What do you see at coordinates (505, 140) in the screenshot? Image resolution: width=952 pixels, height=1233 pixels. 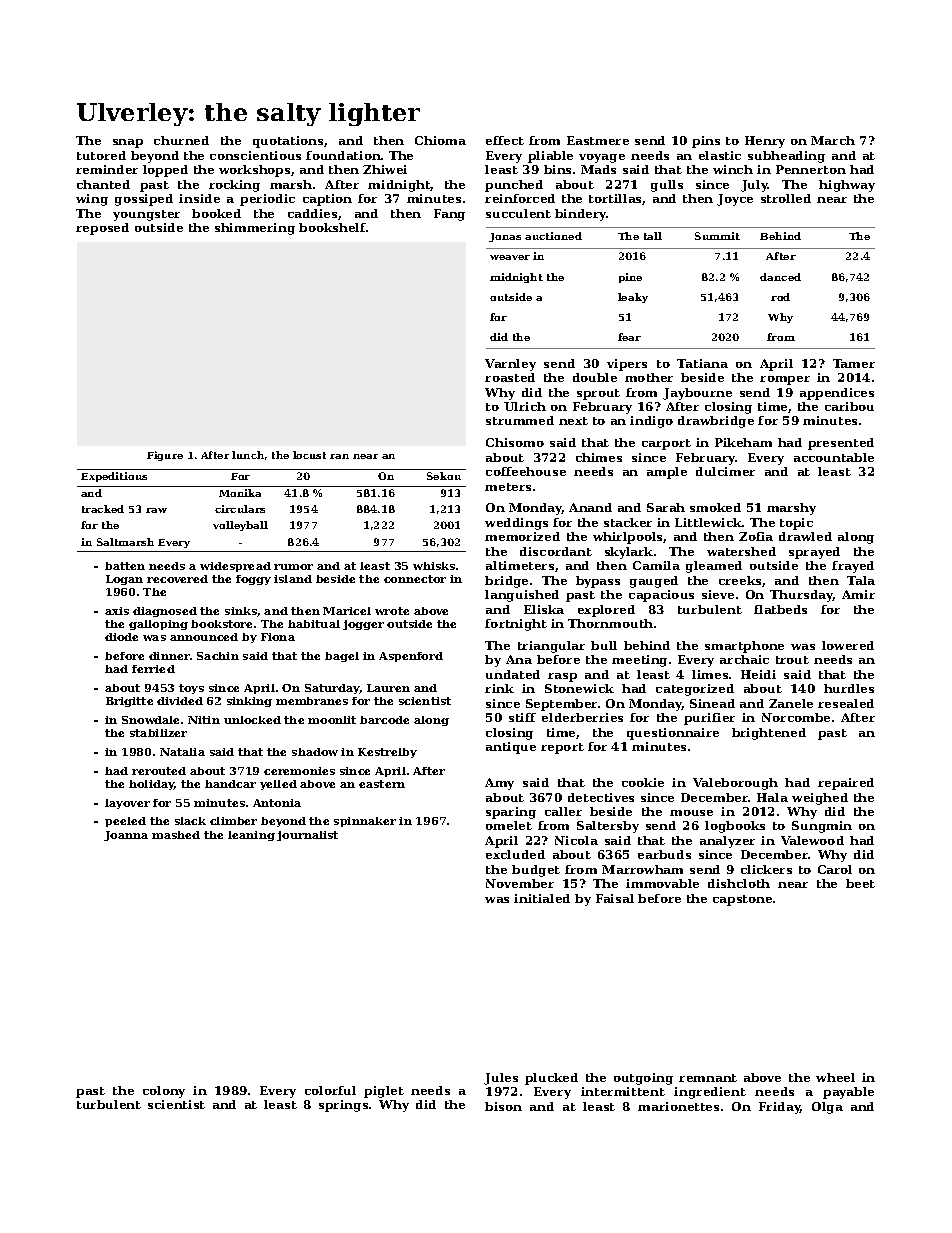 I see `effect` at bounding box center [505, 140].
